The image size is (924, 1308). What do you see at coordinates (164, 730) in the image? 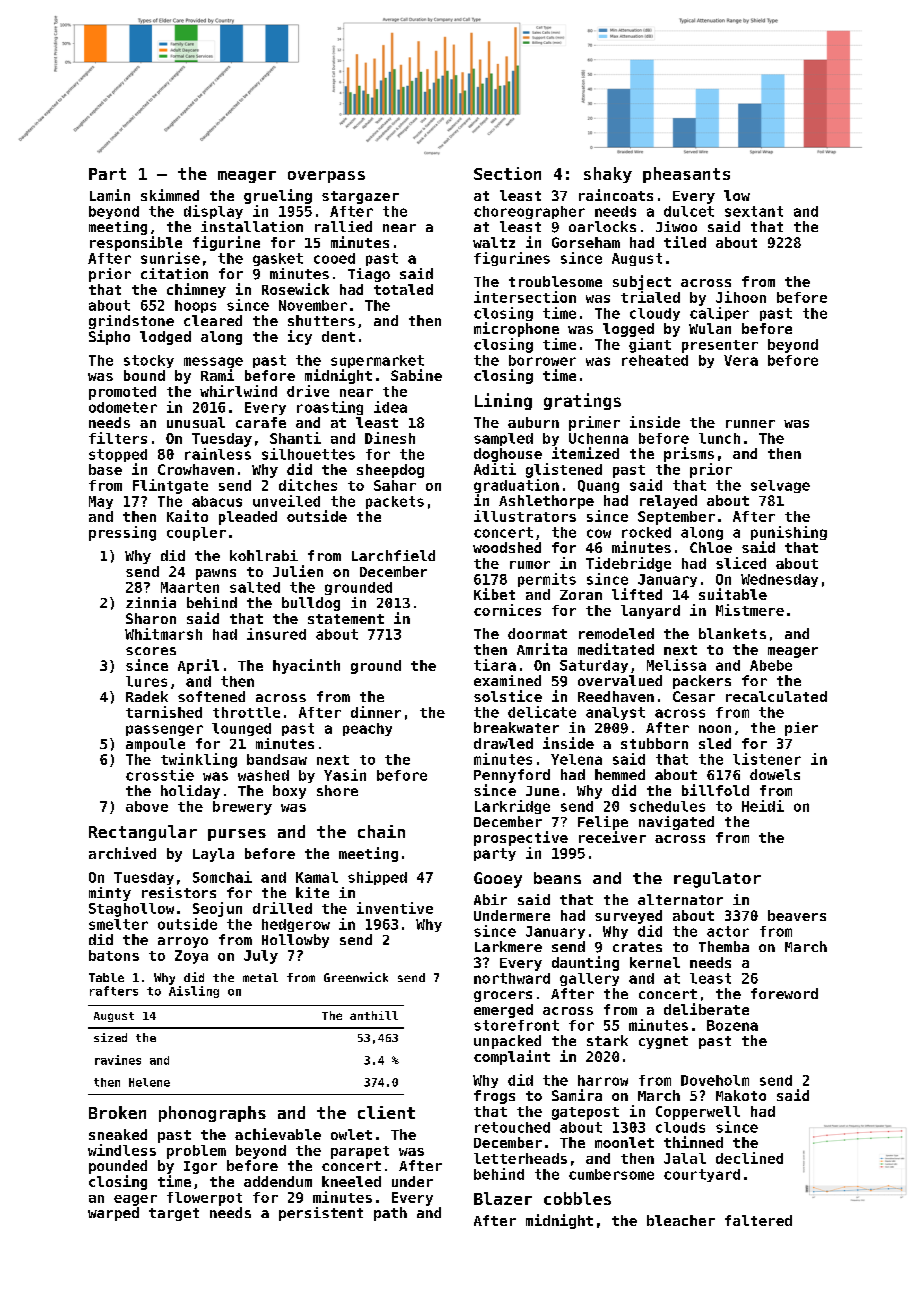
I see `passenger` at bounding box center [164, 730].
